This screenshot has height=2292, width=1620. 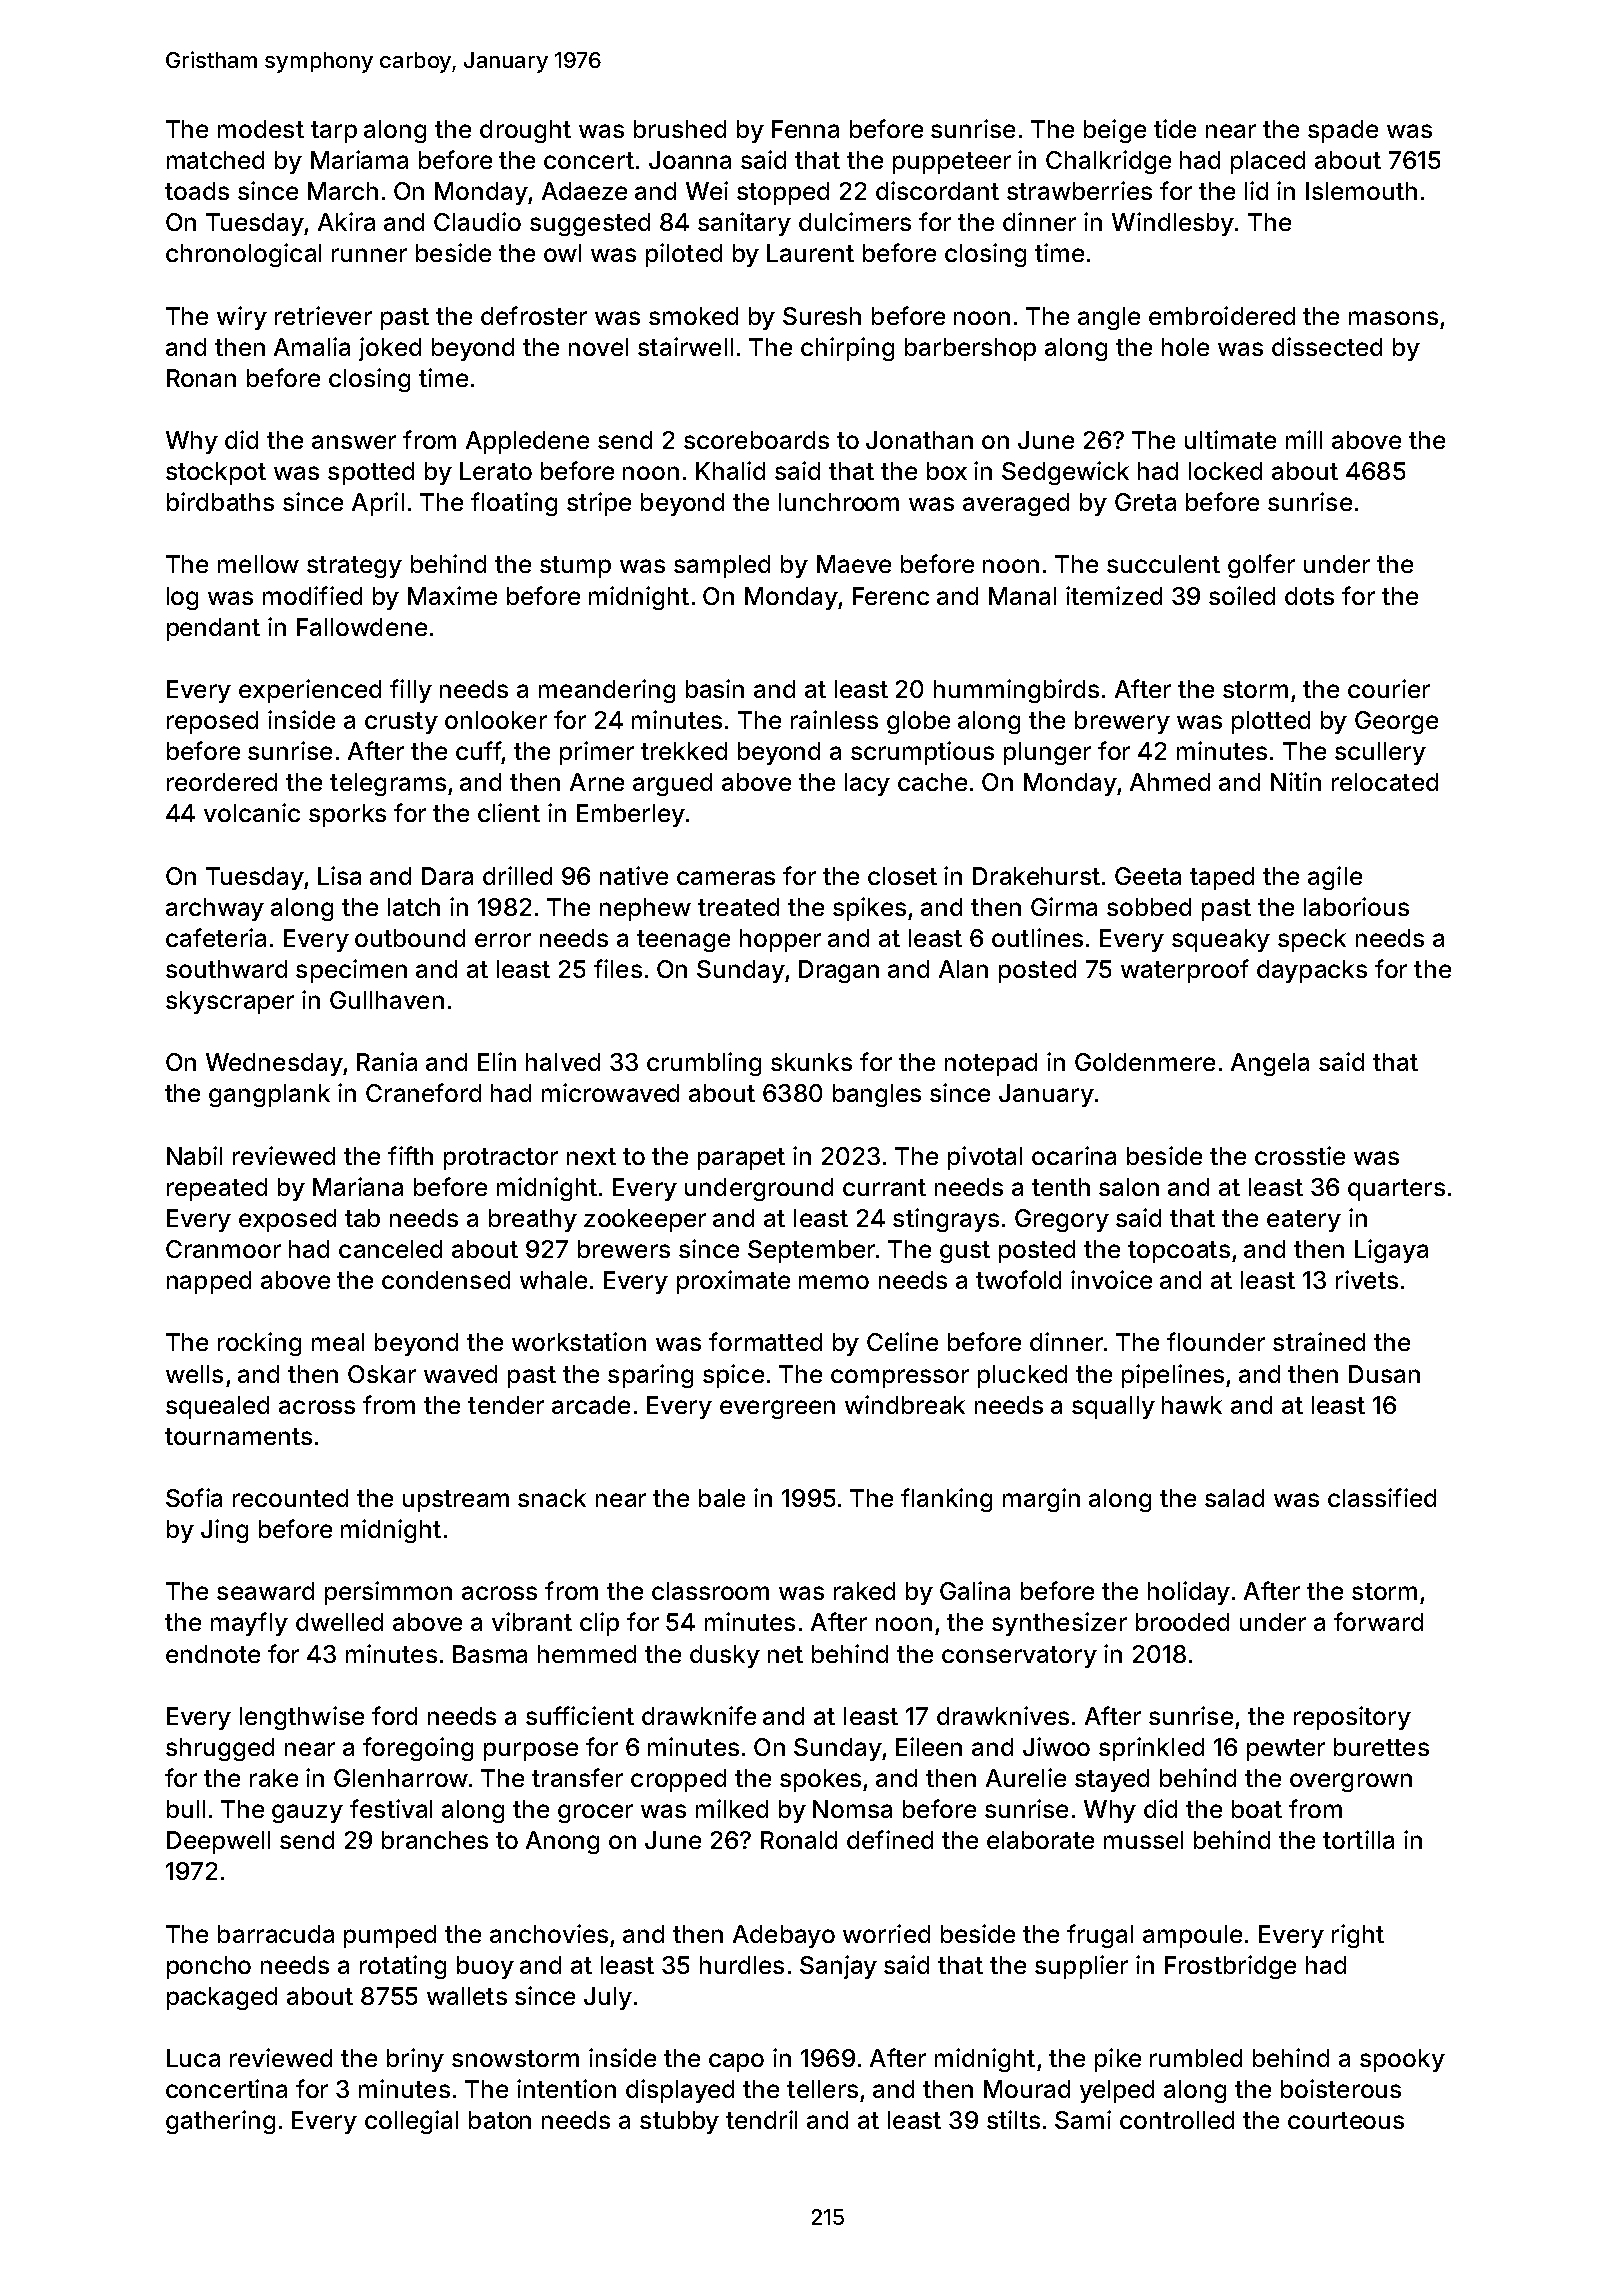 What do you see at coordinates (1381, 1747) in the screenshot?
I see `burettes` at bounding box center [1381, 1747].
